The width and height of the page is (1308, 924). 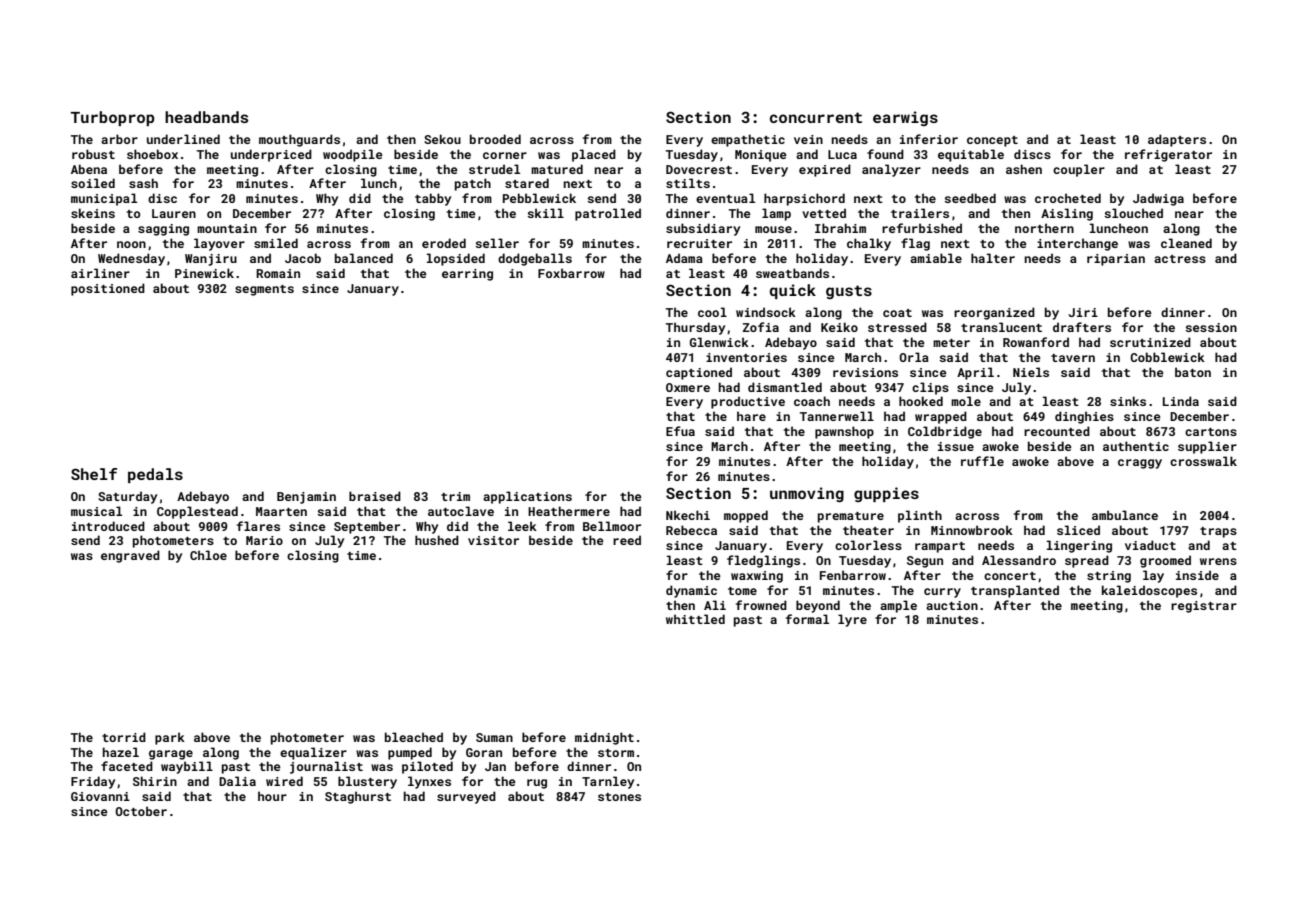 What do you see at coordinates (1134, 213) in the page?
I see `slouched` at bounding box center [1134, 213].
